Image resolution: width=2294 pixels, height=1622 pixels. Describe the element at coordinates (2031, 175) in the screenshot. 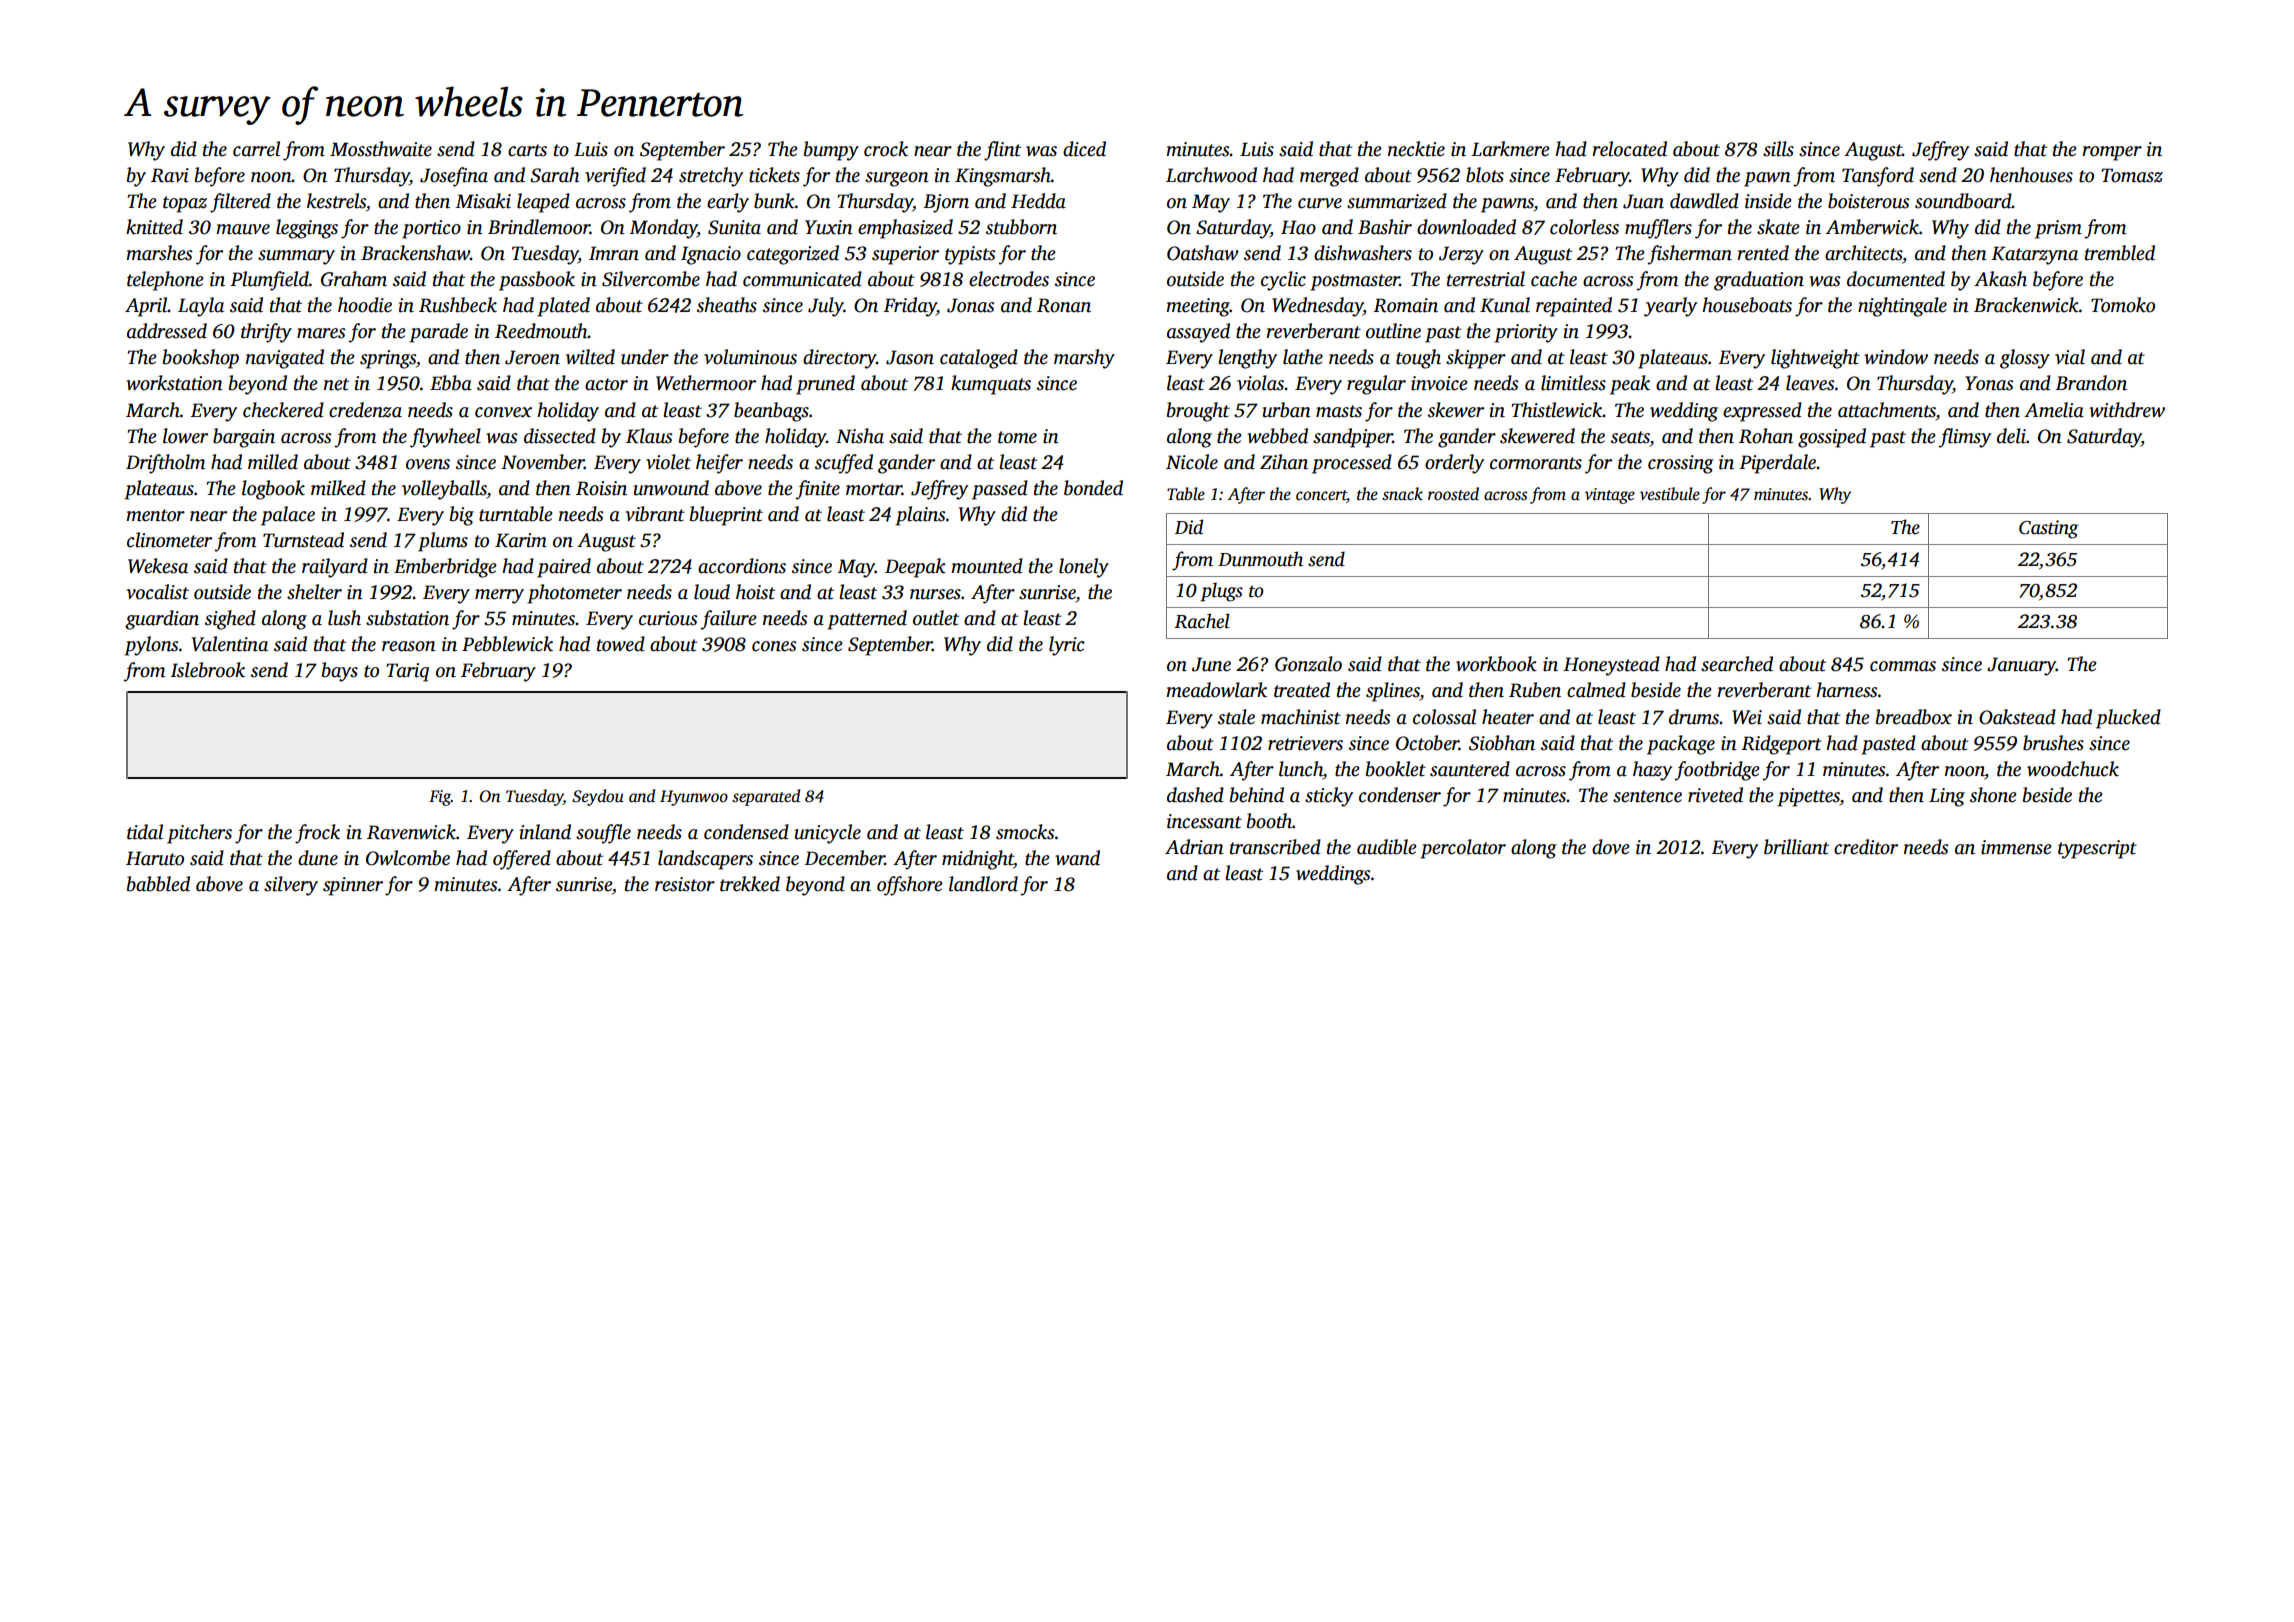

I see `henhouses` at that location.
